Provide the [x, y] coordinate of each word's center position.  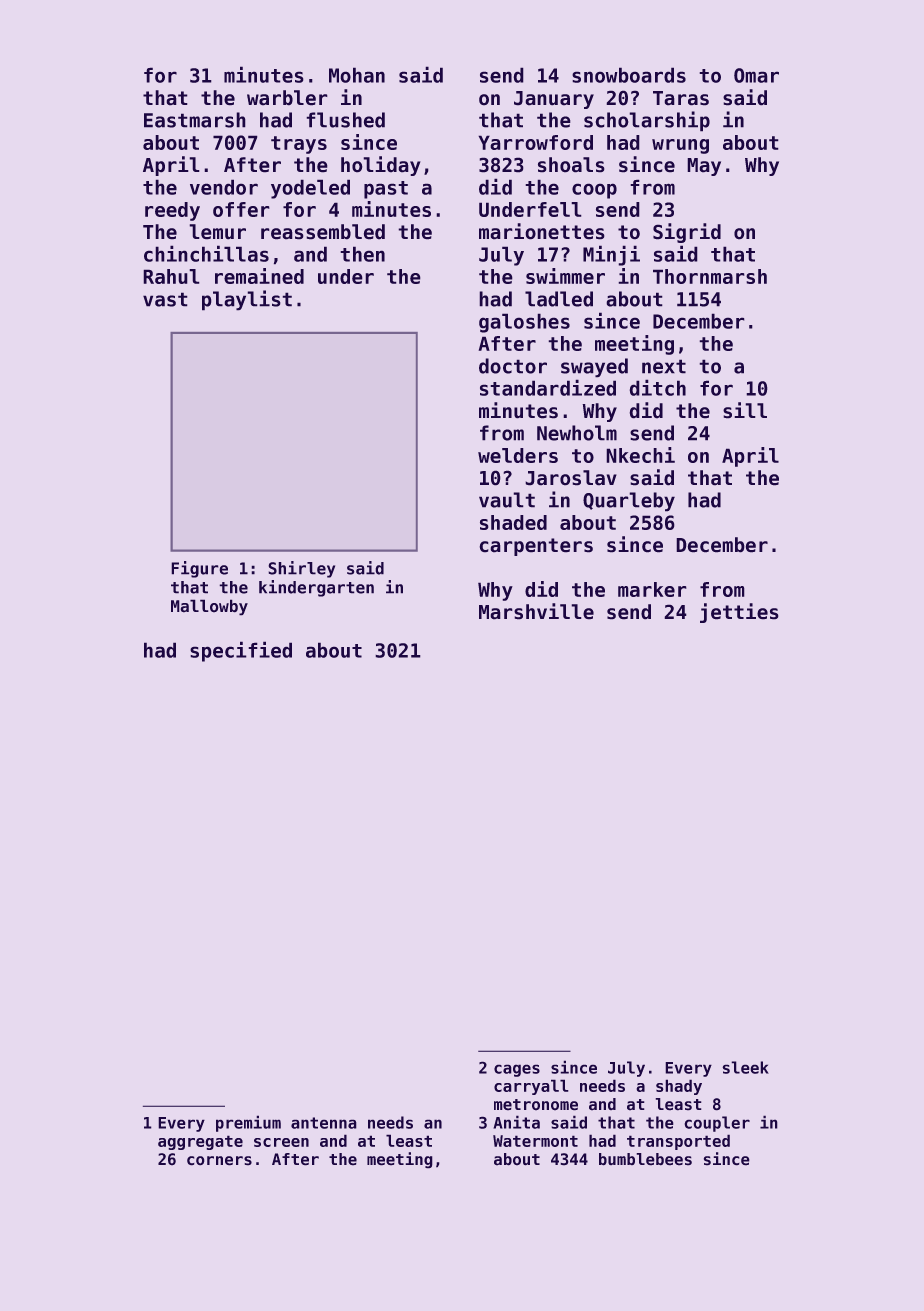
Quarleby [629, 502]
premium [248, 1123]
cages [517, 1070]
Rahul [171, 276]
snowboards [629, 75]
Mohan [357, 75]
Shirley [301, 569]
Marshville [536, 611]
